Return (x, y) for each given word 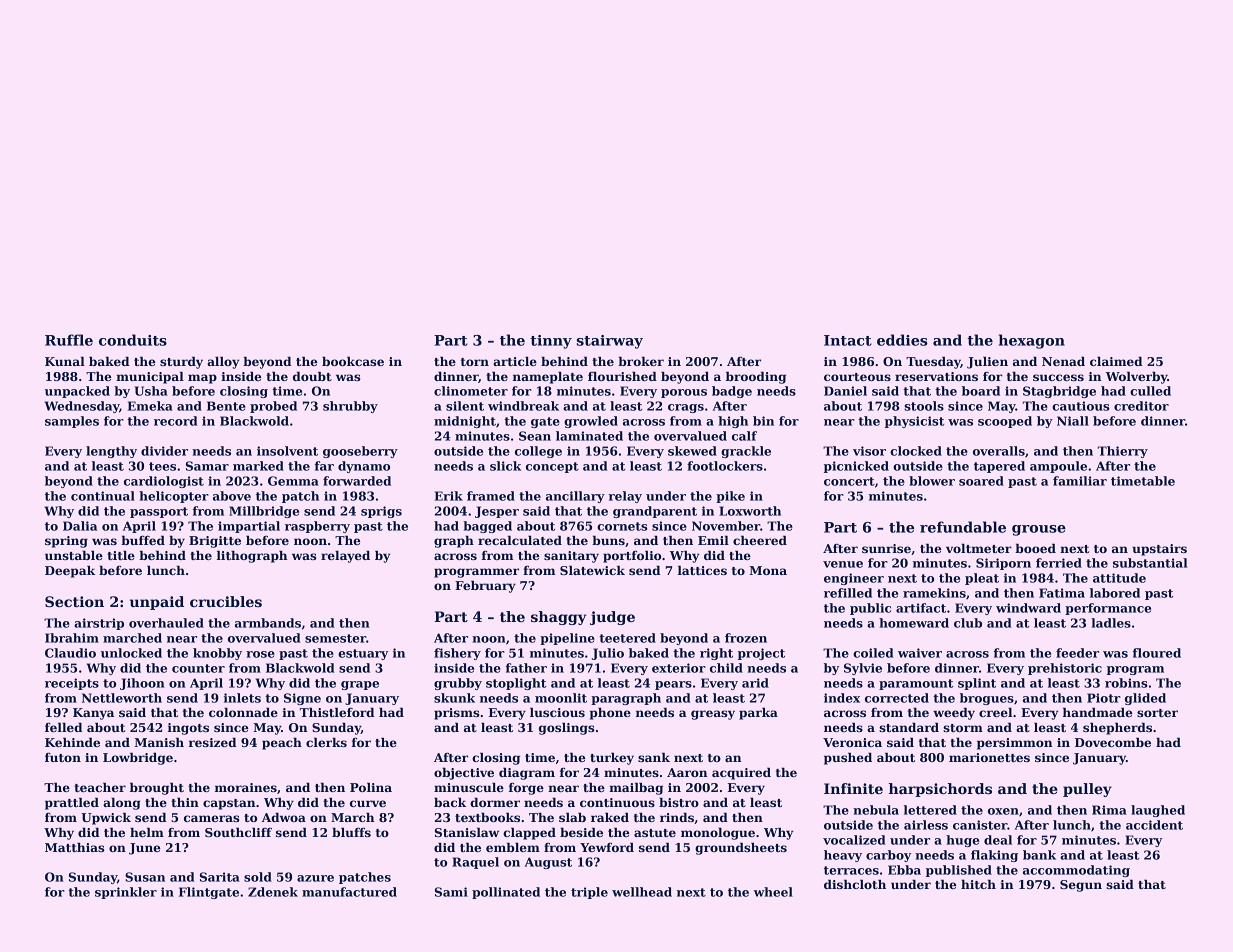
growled (591, 422)
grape (360, 685)
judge (612, 618)
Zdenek (273, 892)
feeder (1077, 653)
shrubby (350, 407)
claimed (1116, 361)
